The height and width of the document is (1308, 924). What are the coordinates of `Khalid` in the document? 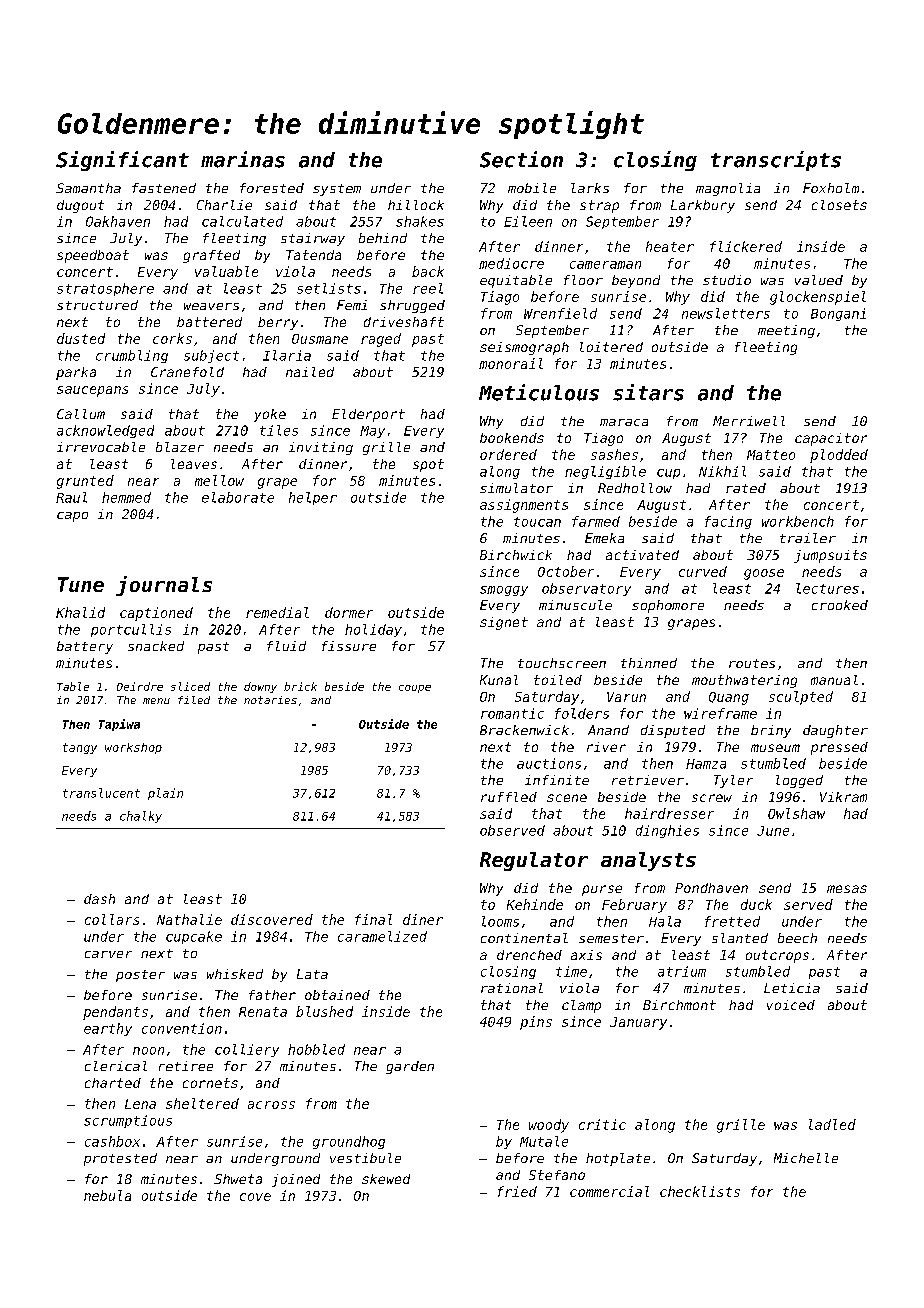 It's located at (80, 612).
